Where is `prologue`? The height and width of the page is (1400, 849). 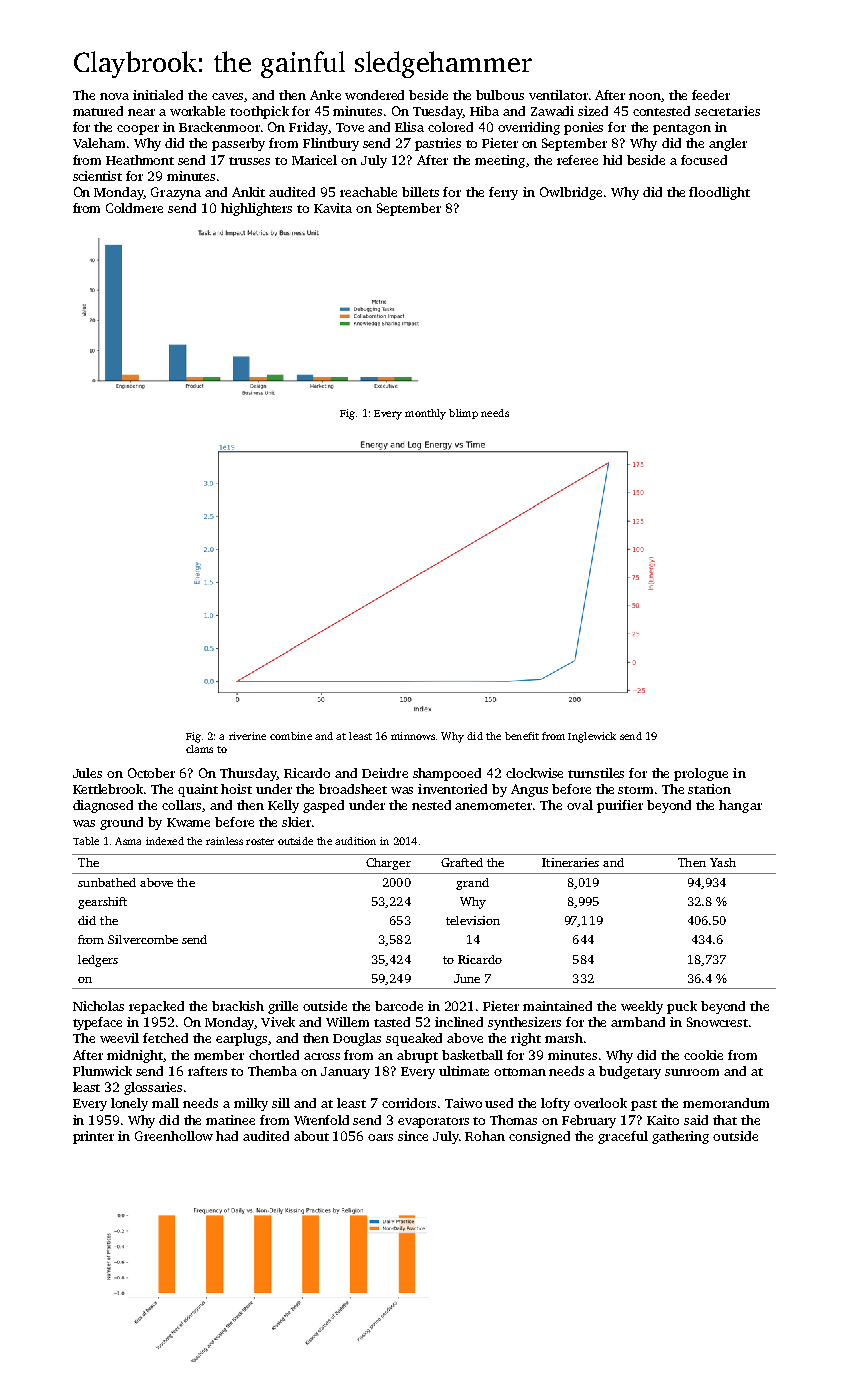
prologue is located at coordinates (701, 774).
